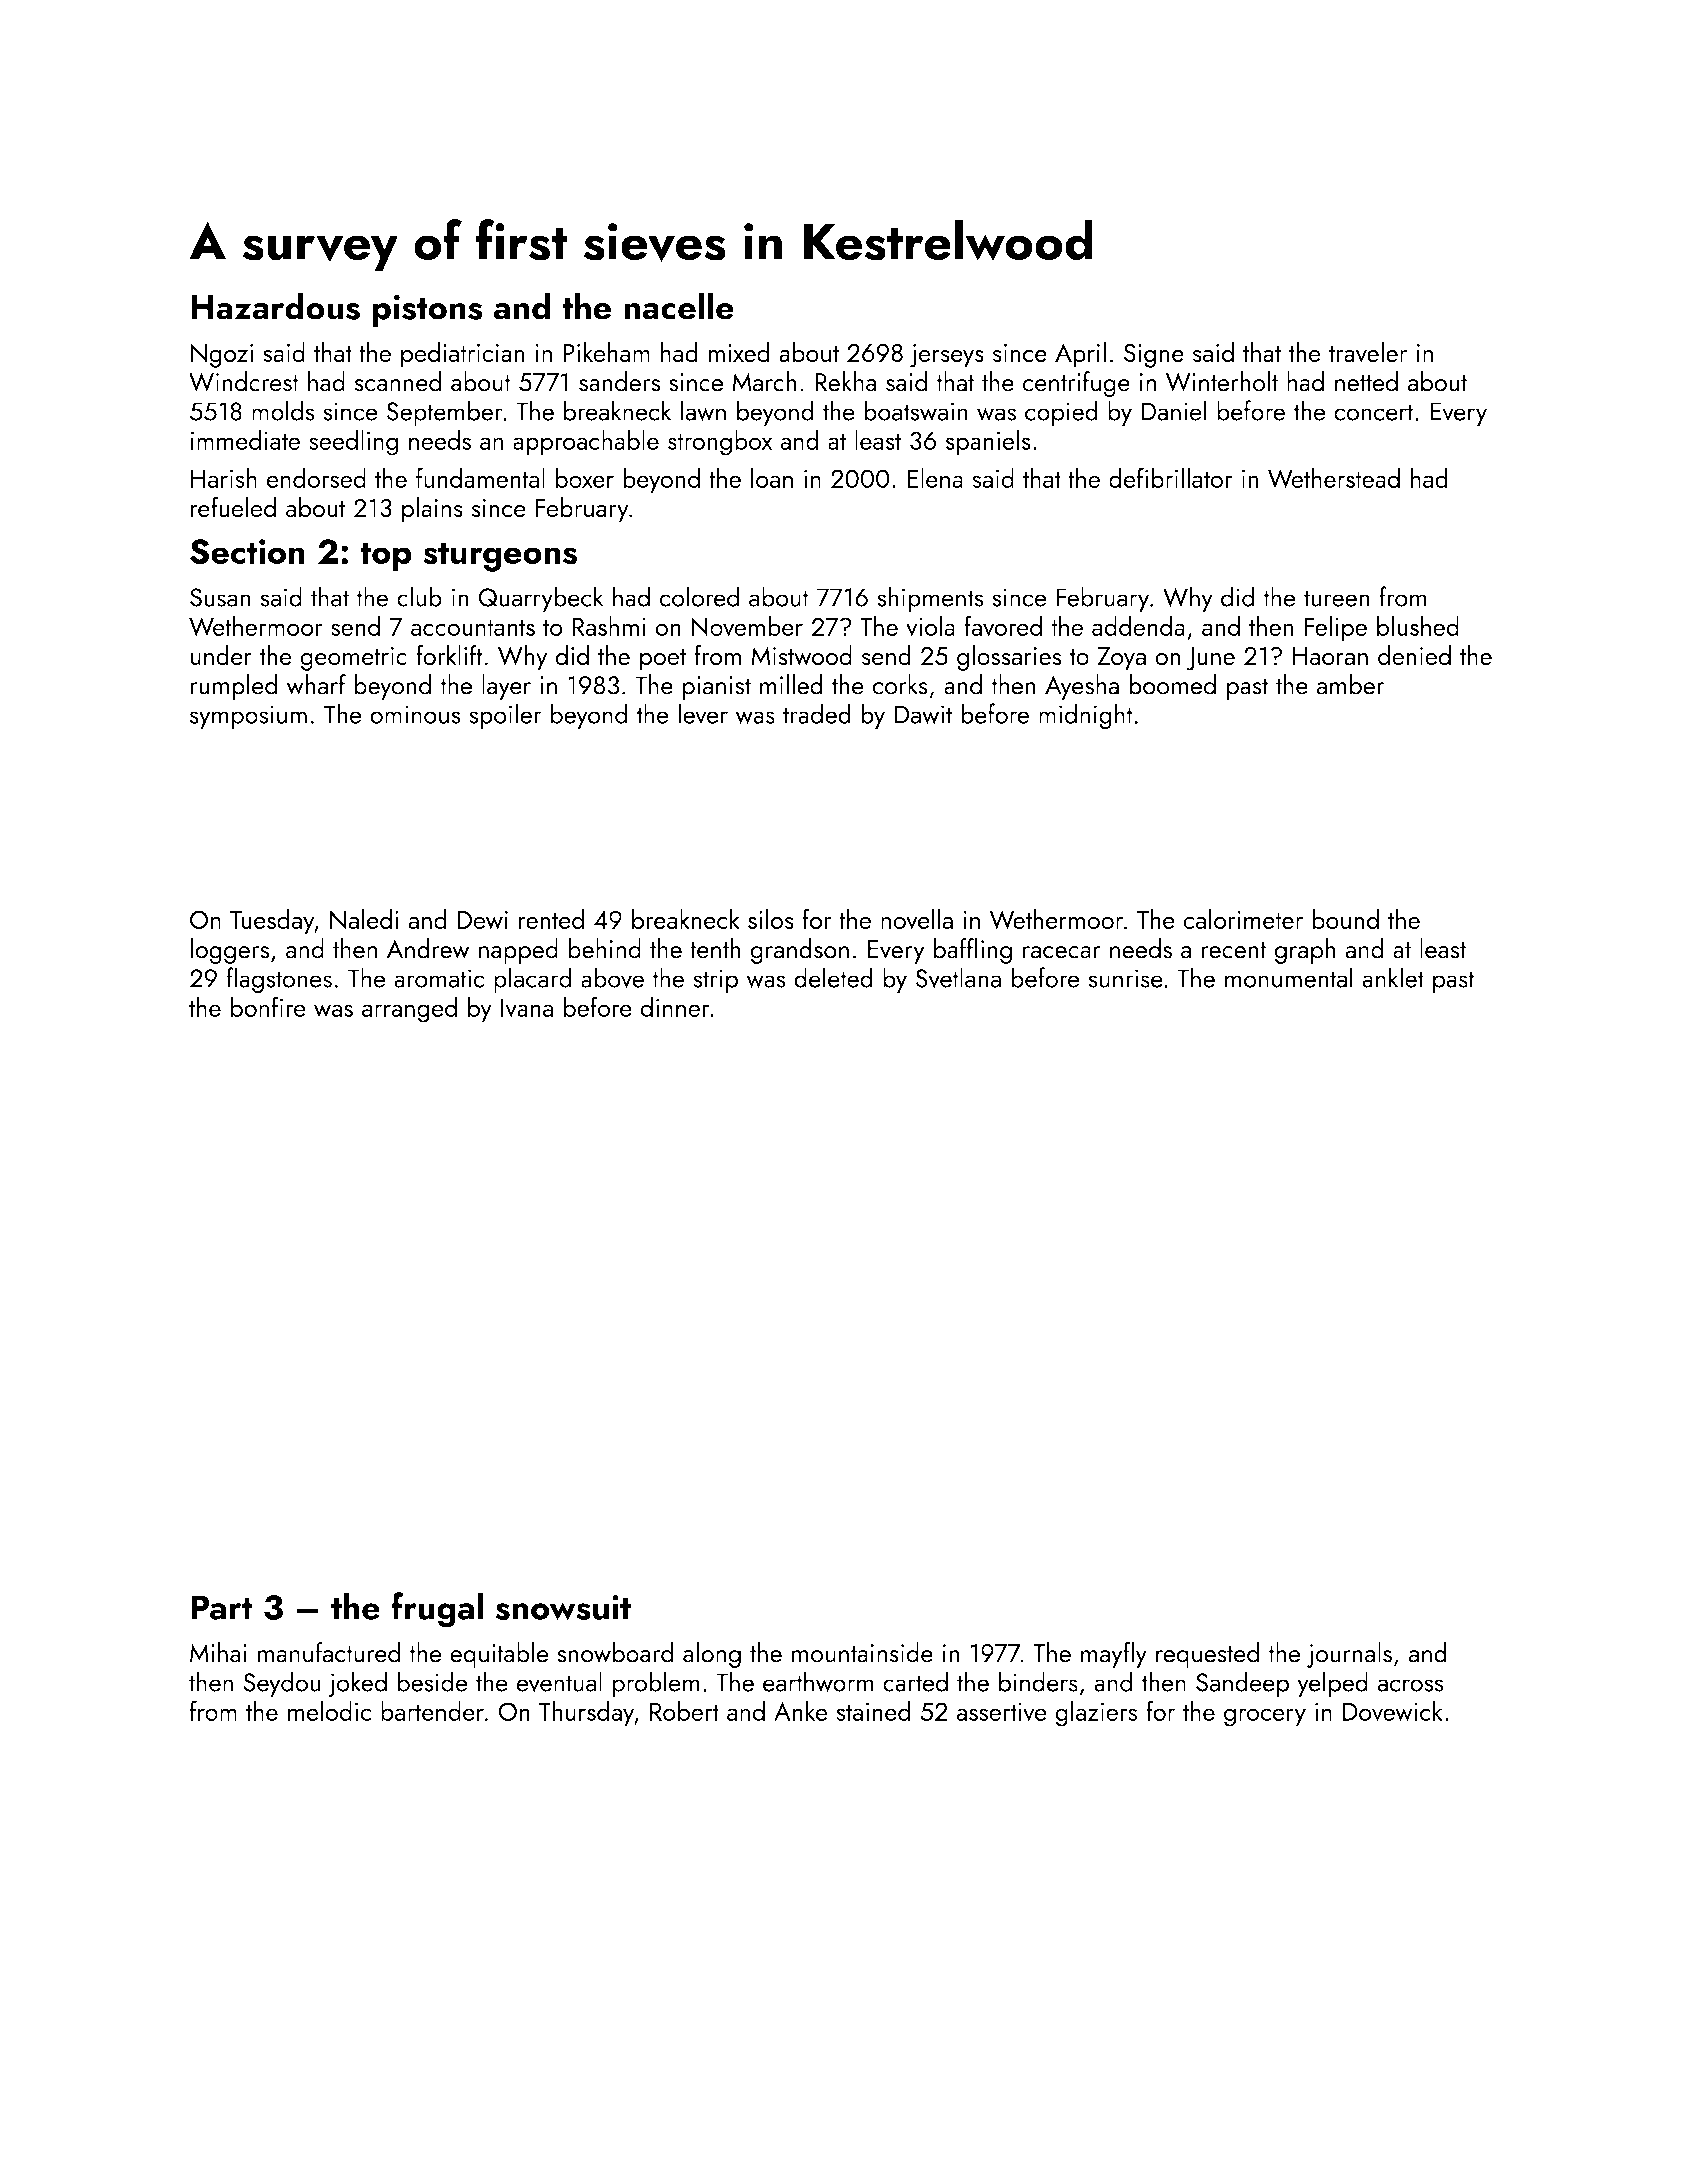 The width and height of the image is (1683, 2178). Describe the element at coordinates (1373, 412) in the image. I see `concert` at that location.
